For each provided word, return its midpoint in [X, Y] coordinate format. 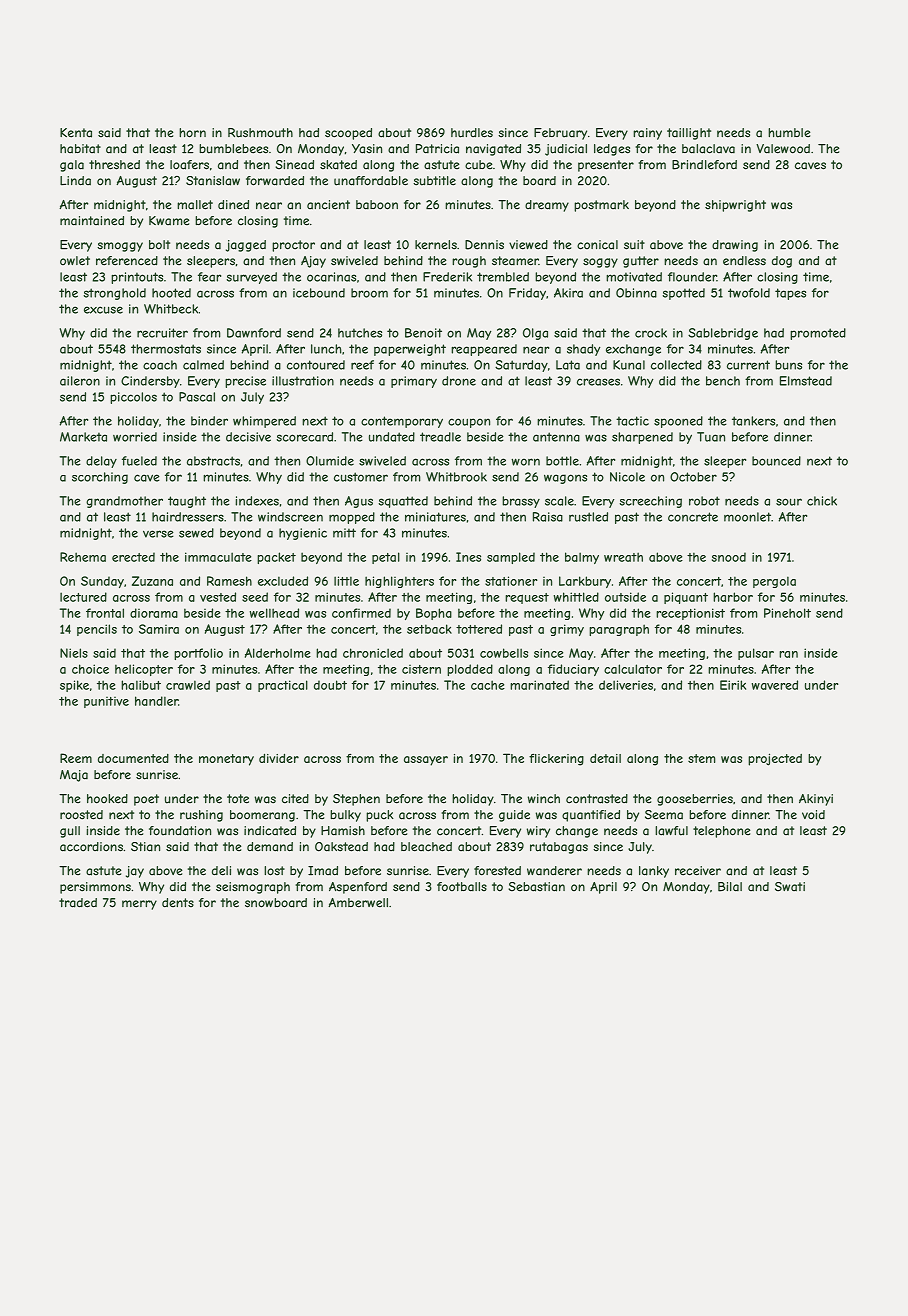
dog [782, 262]
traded [78, 903]
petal [386, 558]
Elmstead [806, 381]
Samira [159, 629]
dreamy [547, 206]
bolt [159, 245]
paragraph [619, 630]
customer [361, 477]
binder [209, 421]
